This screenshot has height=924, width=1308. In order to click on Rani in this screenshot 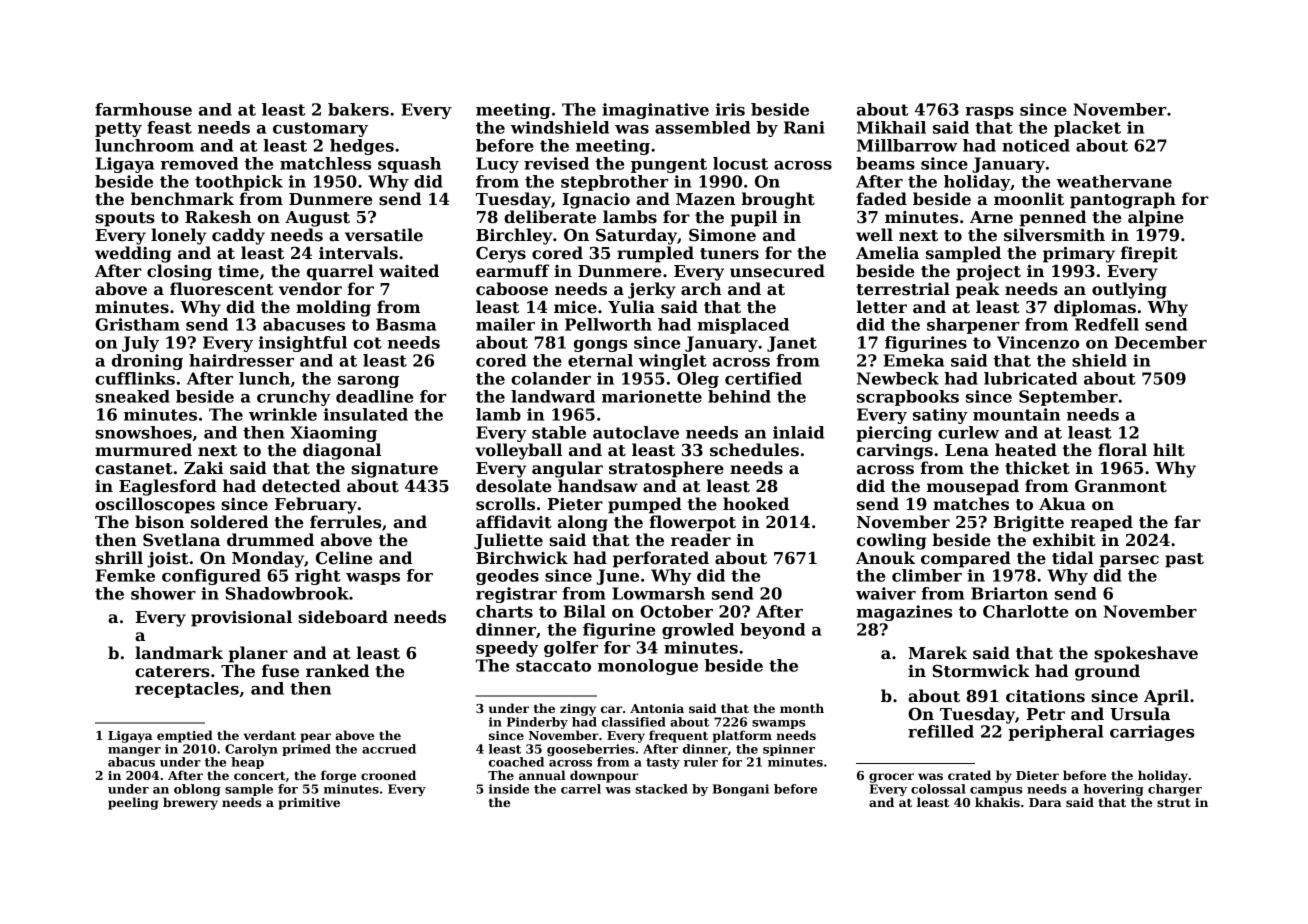, I will do `click(804, 127)`.
